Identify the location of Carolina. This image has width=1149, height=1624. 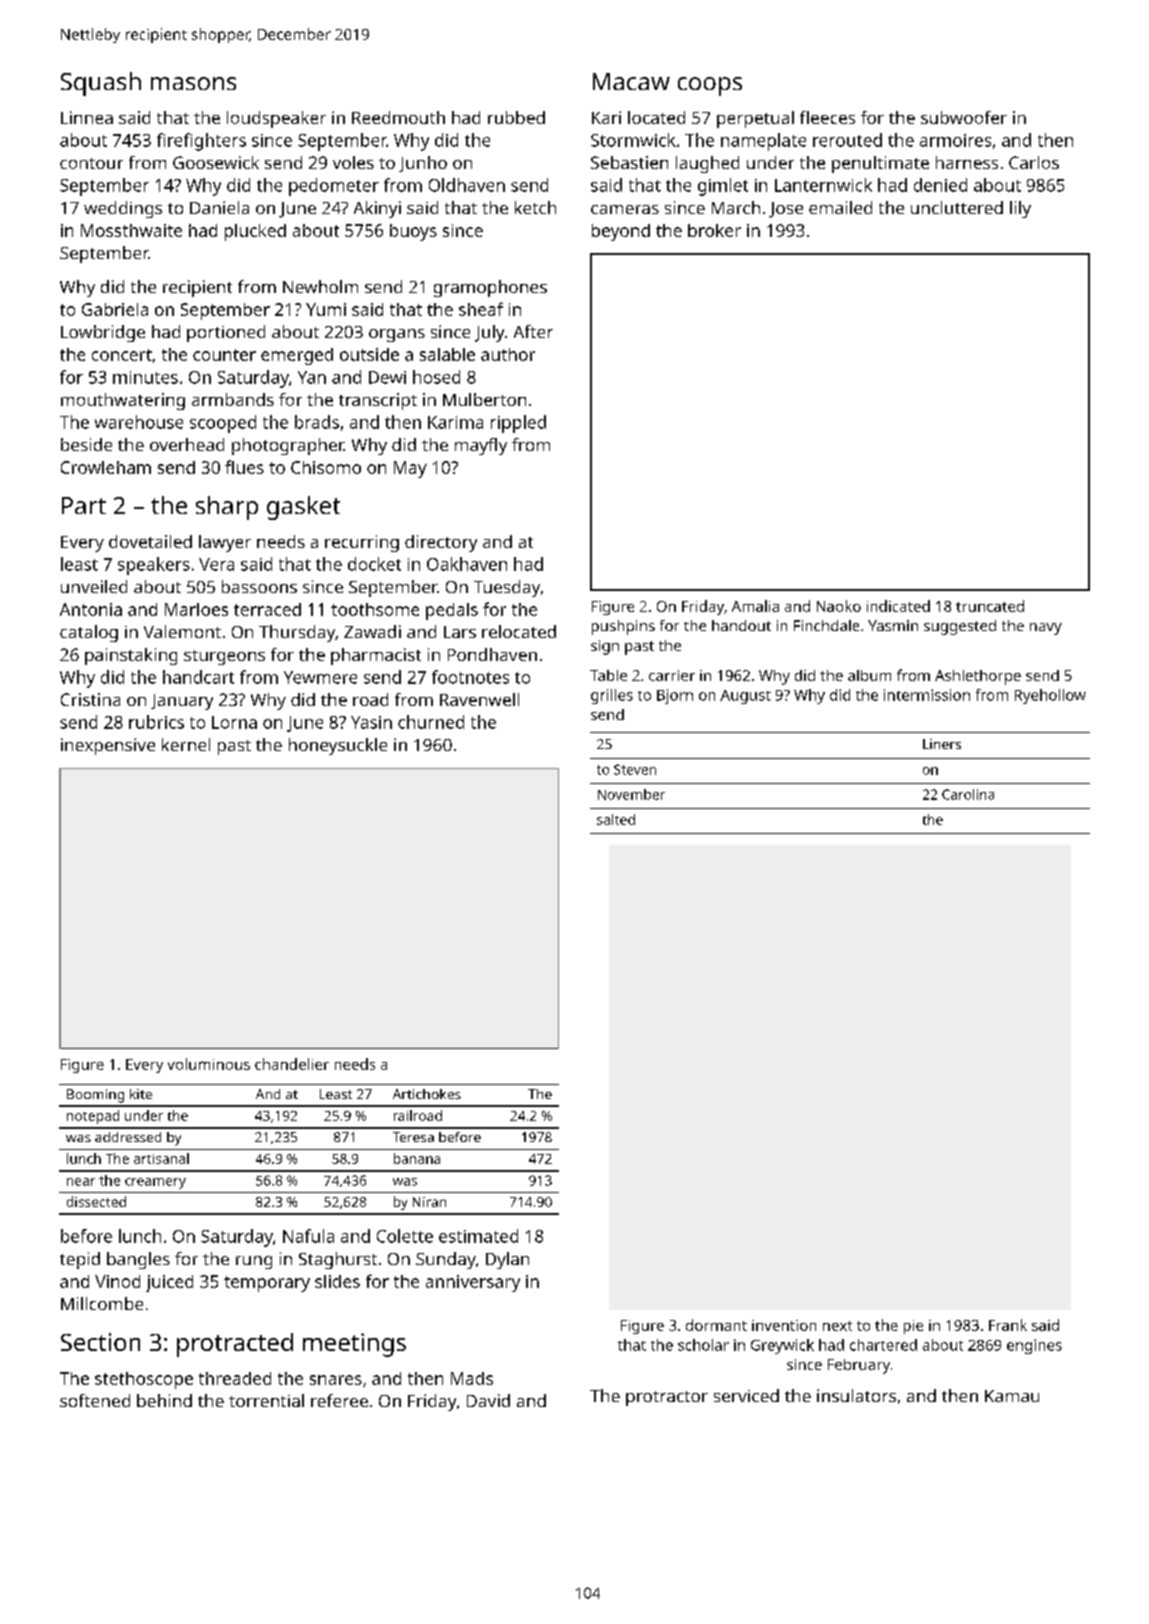
(968, 794).
